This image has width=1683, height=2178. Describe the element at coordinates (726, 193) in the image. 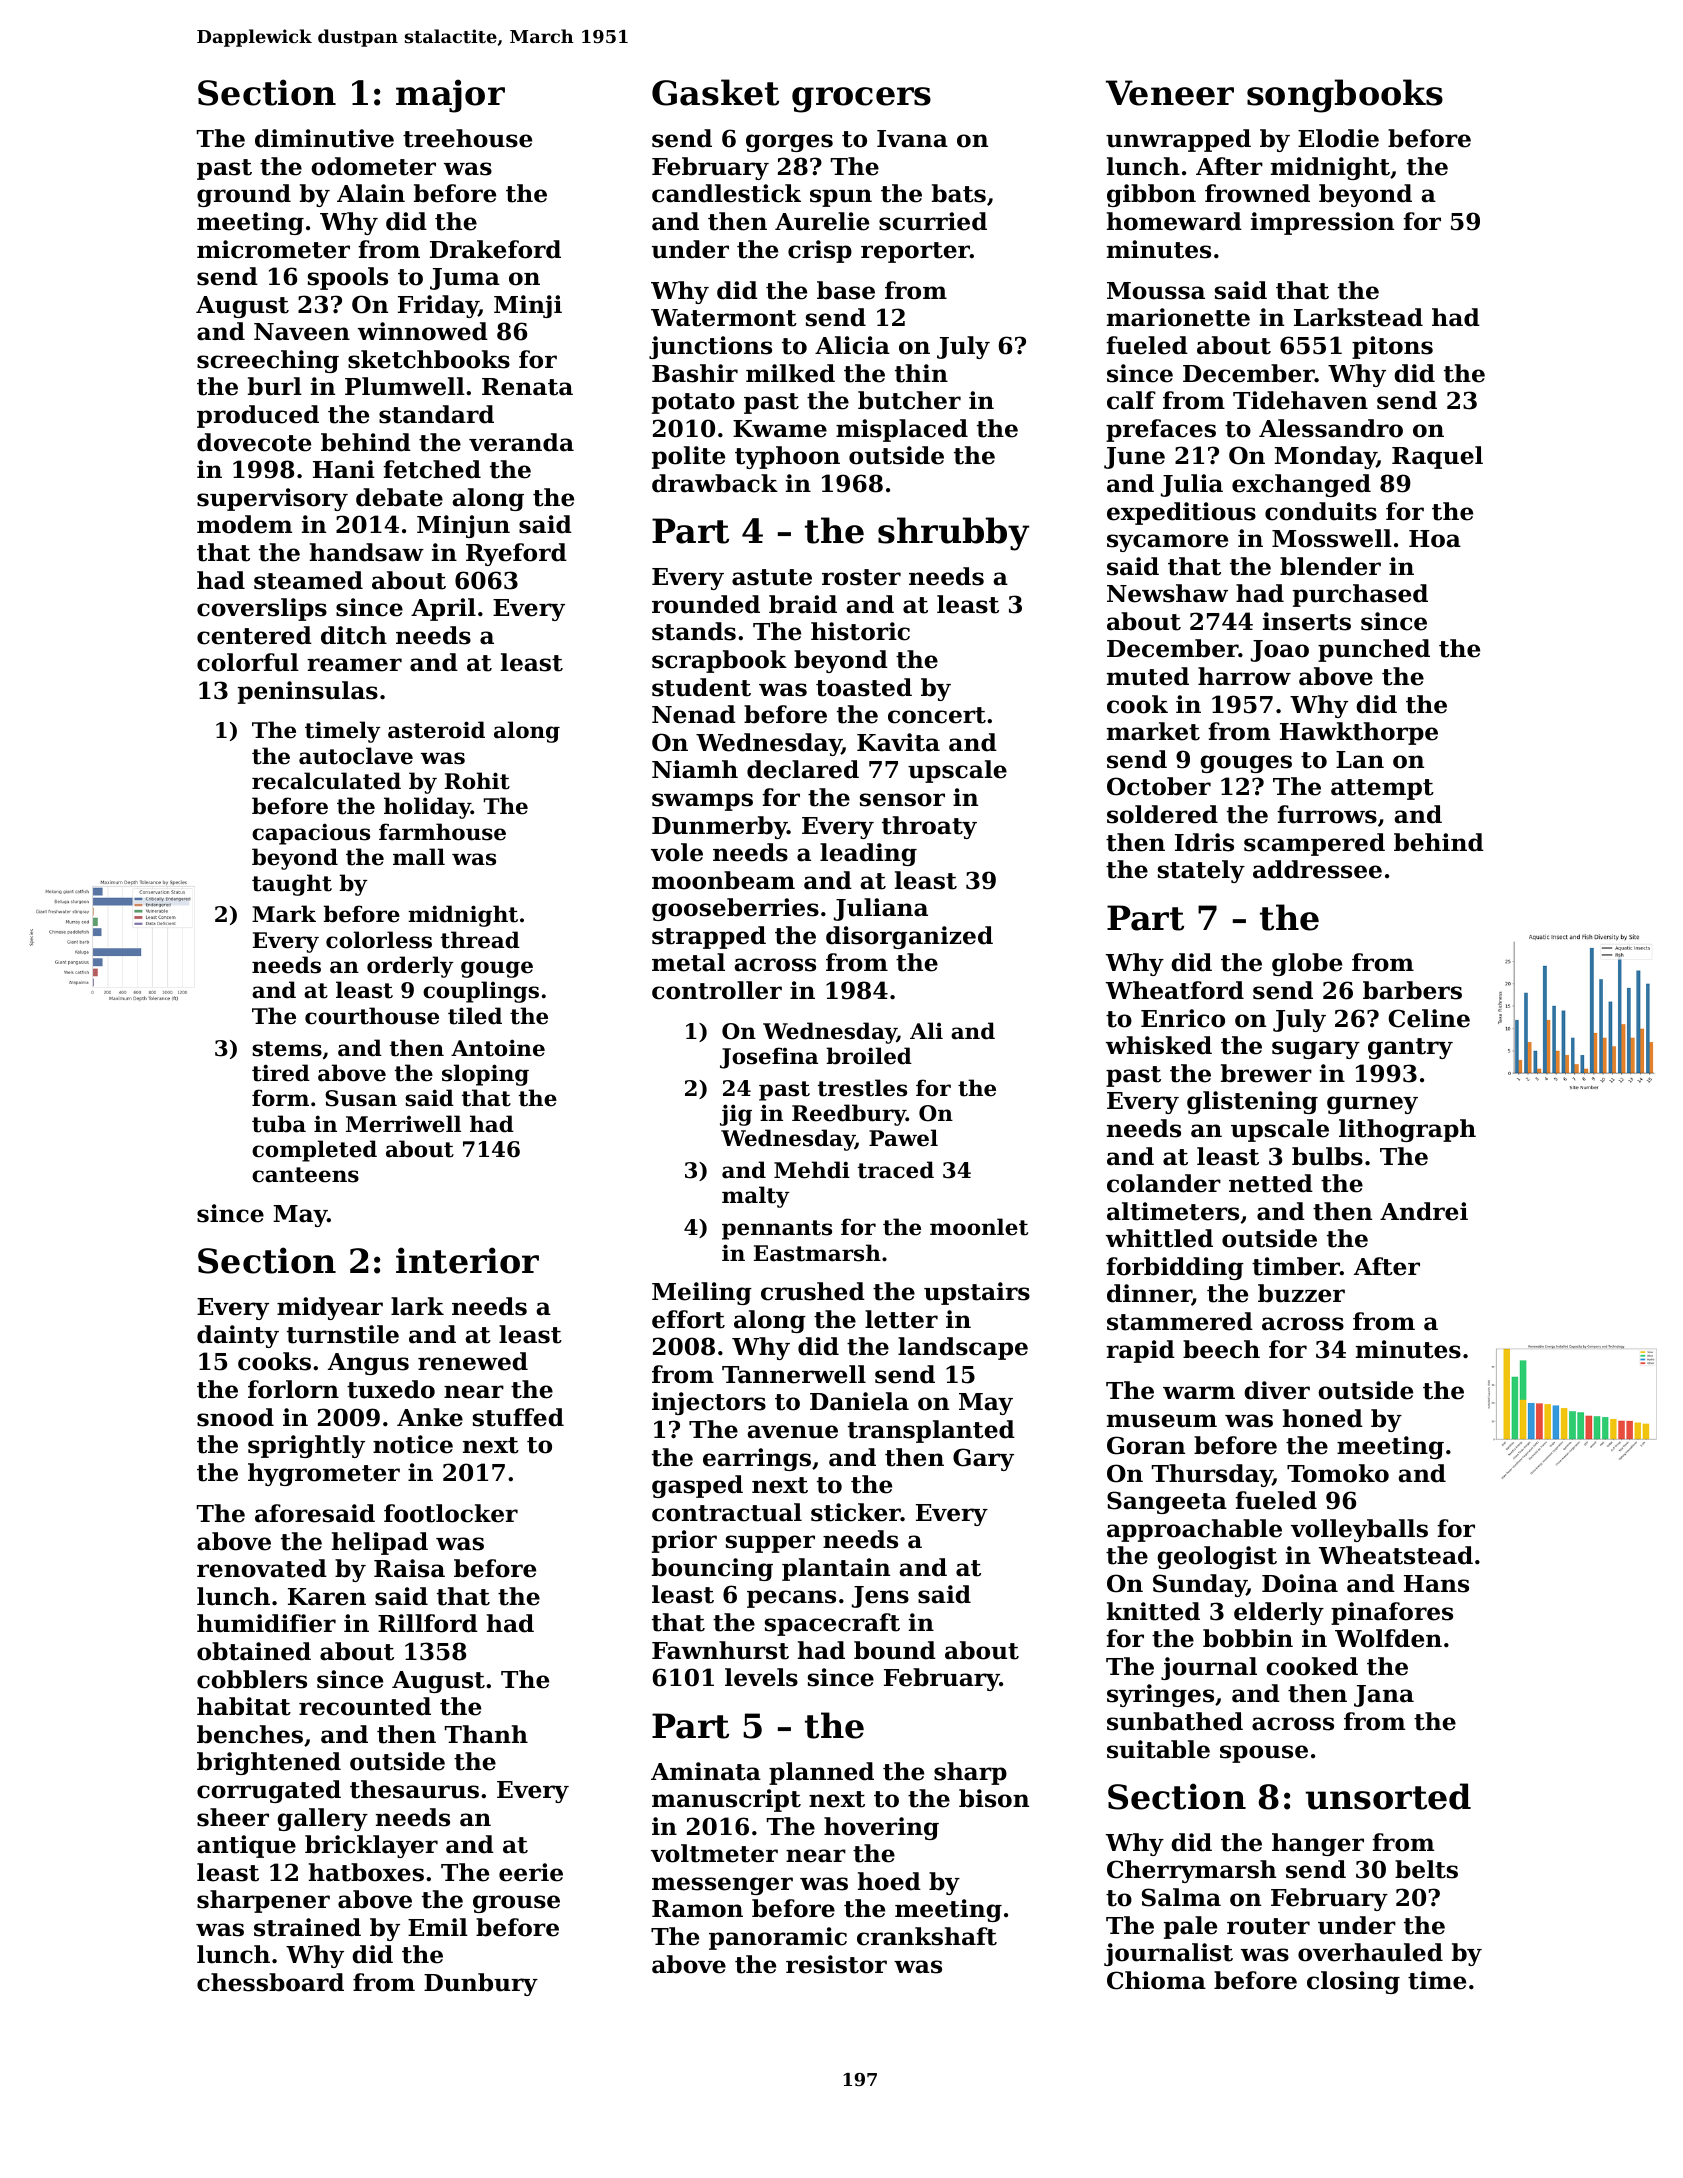

I see `candlestick` at that location.
